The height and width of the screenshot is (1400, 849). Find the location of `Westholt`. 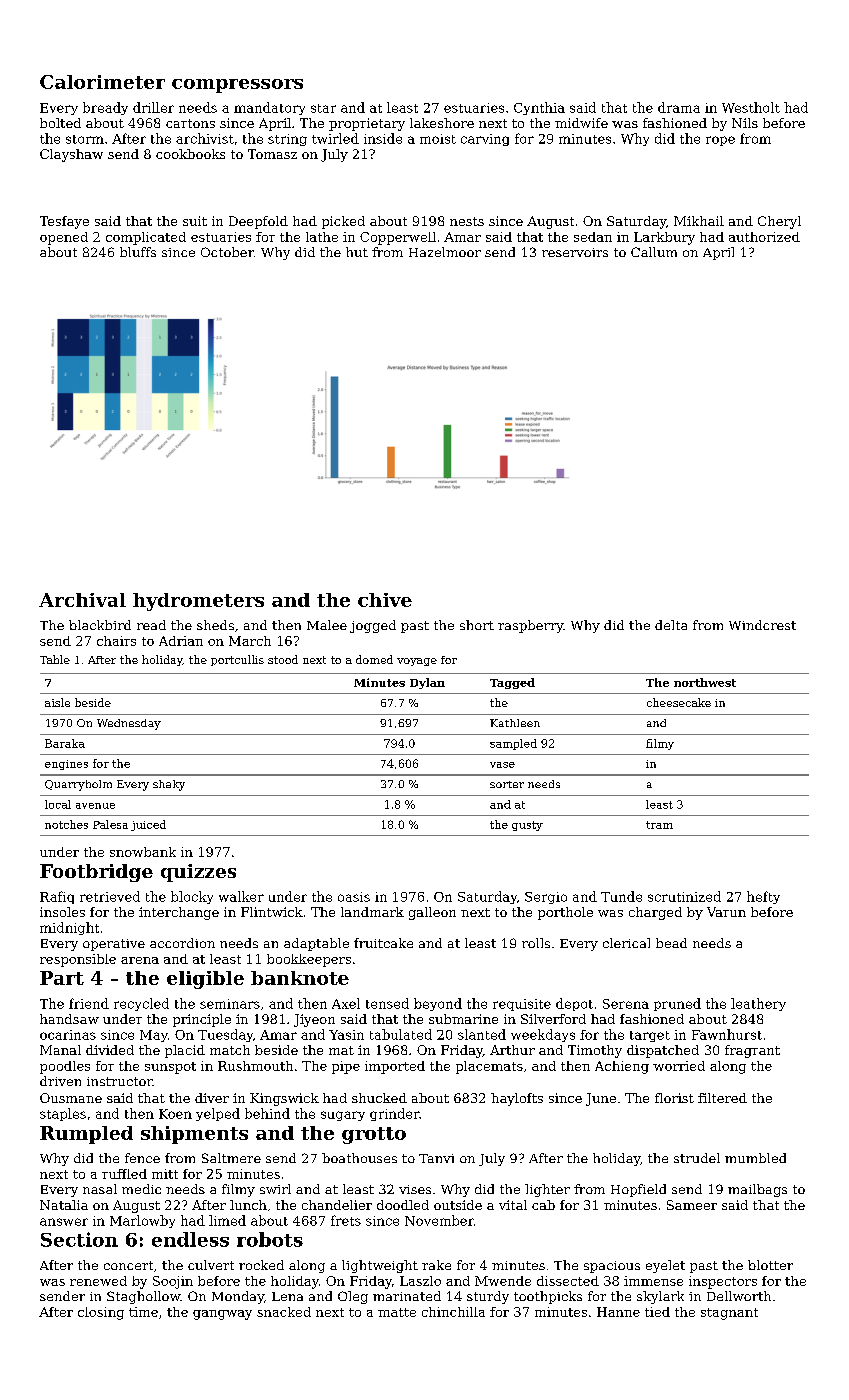

Westholt is located at coordinates (751, 107).
